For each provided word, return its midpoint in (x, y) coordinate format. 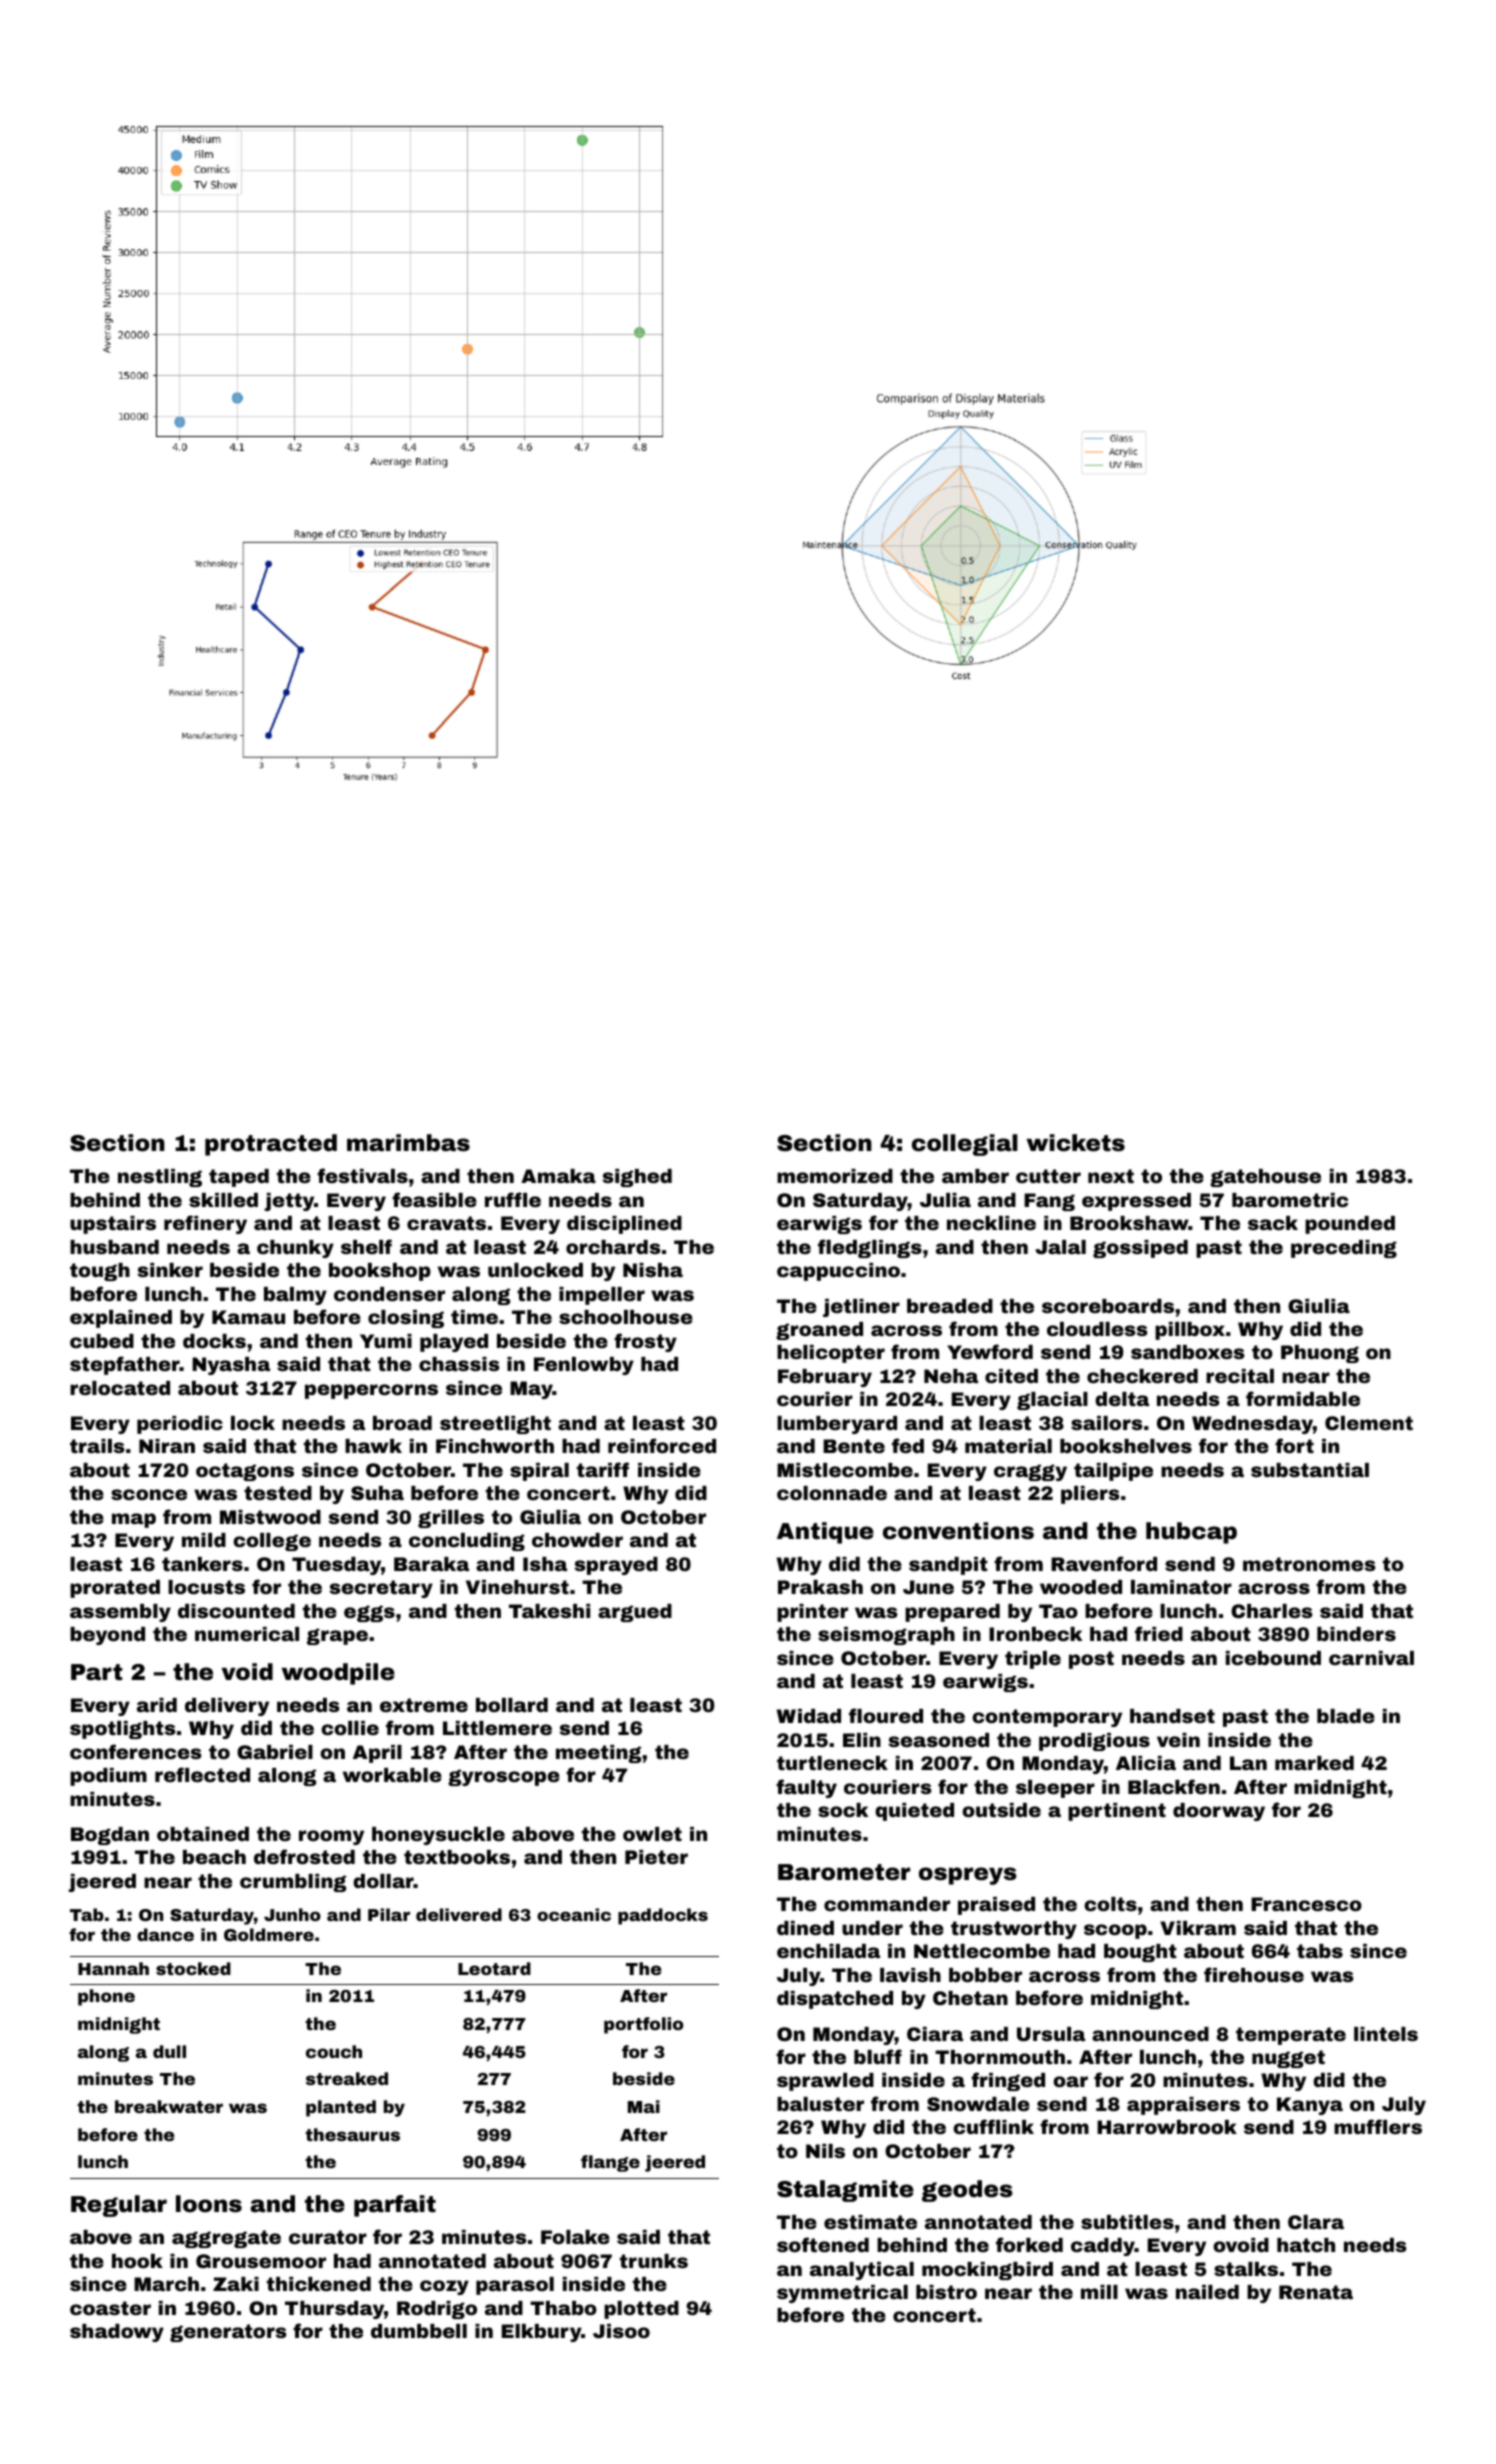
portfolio (643, 2025)
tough (100, 1272)
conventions (958, 1531)
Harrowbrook (1167, 2127)
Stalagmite (845, 2191)
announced (1150, 2034)
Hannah (113, 1968)
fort (1294, 1445)
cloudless (1097, 1329)
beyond (107, 1636)
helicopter (831, 1354)
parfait (395, 2206)
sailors (1107, 1423)
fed (908, 1445)
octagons (245, 1472)
